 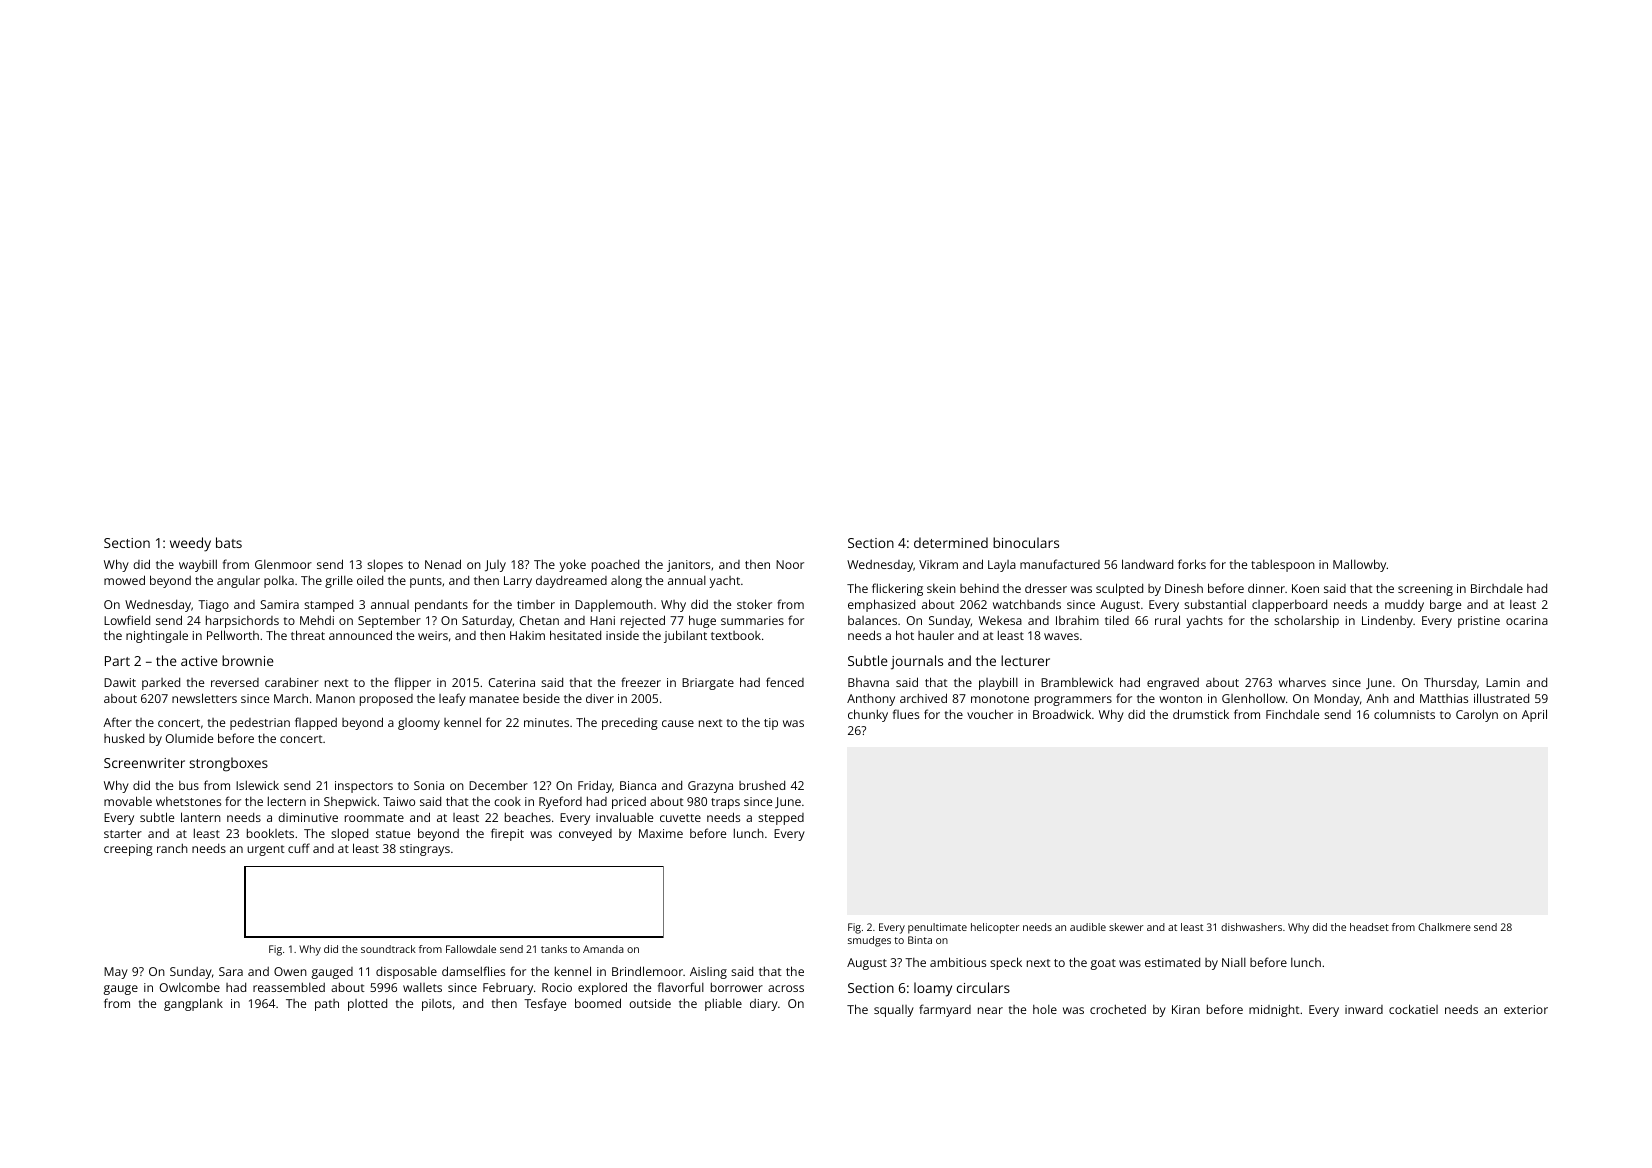 I want to click on Mallowby, so click(x=1360, y=565).
